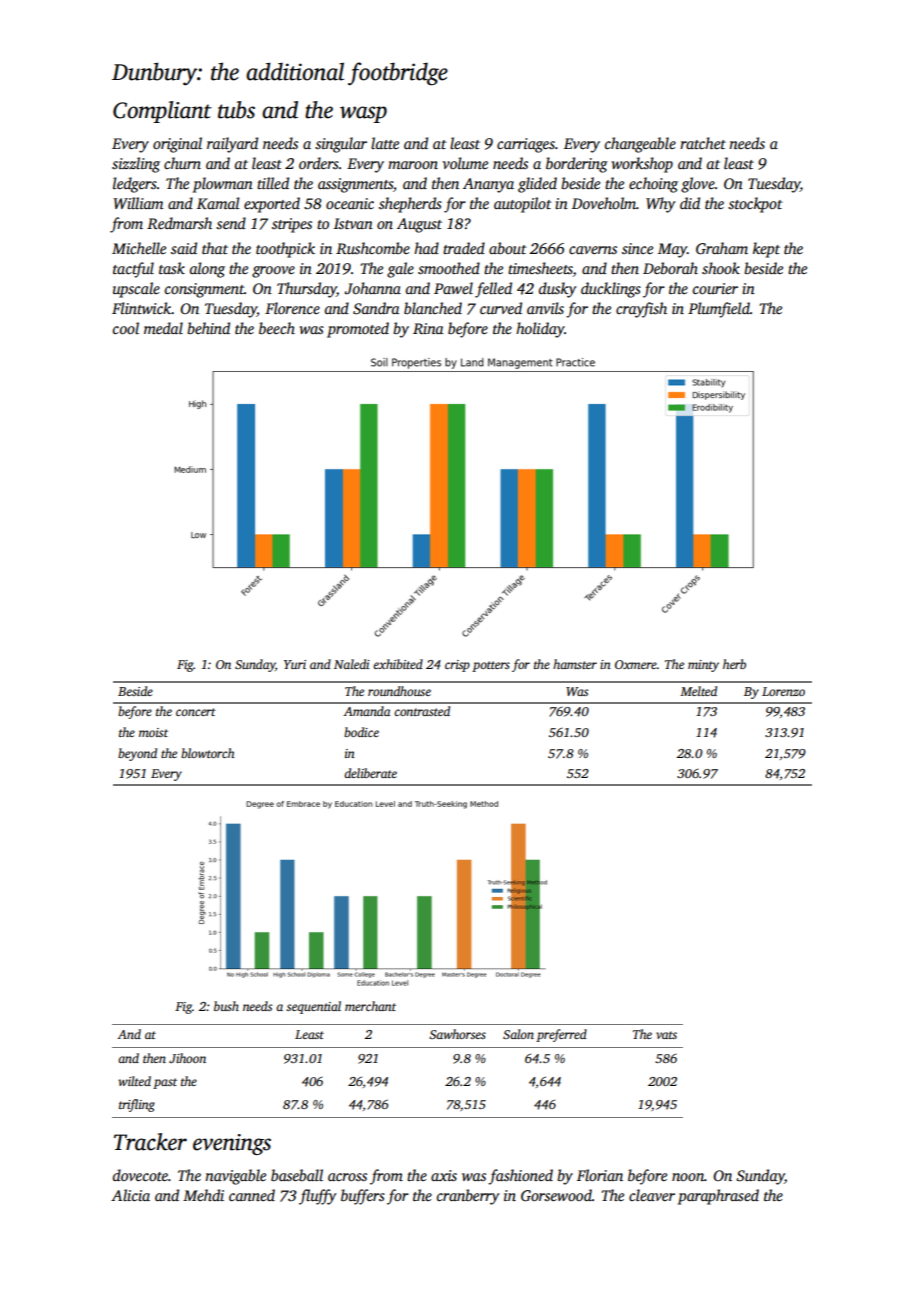  What do you see at coordinates (556, 1195) in the screenshot?
I see `Gorsewood` at bounding box center [556, 1195].
